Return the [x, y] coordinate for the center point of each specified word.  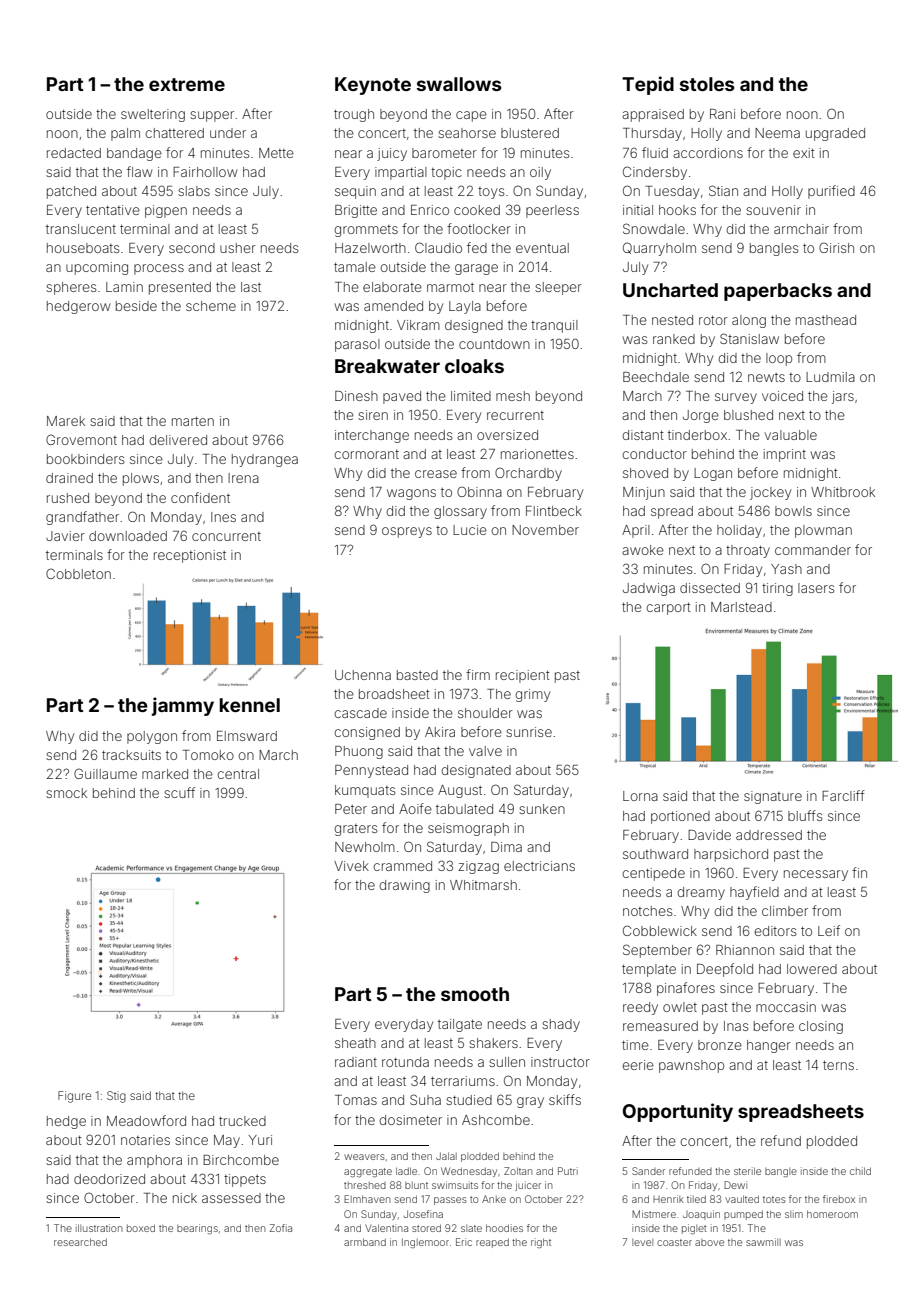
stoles [707, 84]
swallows [459, 84]
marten [193, 421]
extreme [187, 84]
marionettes [537, 454]
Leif [829, 930]
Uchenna [363, 675]
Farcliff [843, 795]
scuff [179, 792]
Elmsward [247, 736]
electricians [539, 866]
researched [80, 1242]
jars [843, 397]
